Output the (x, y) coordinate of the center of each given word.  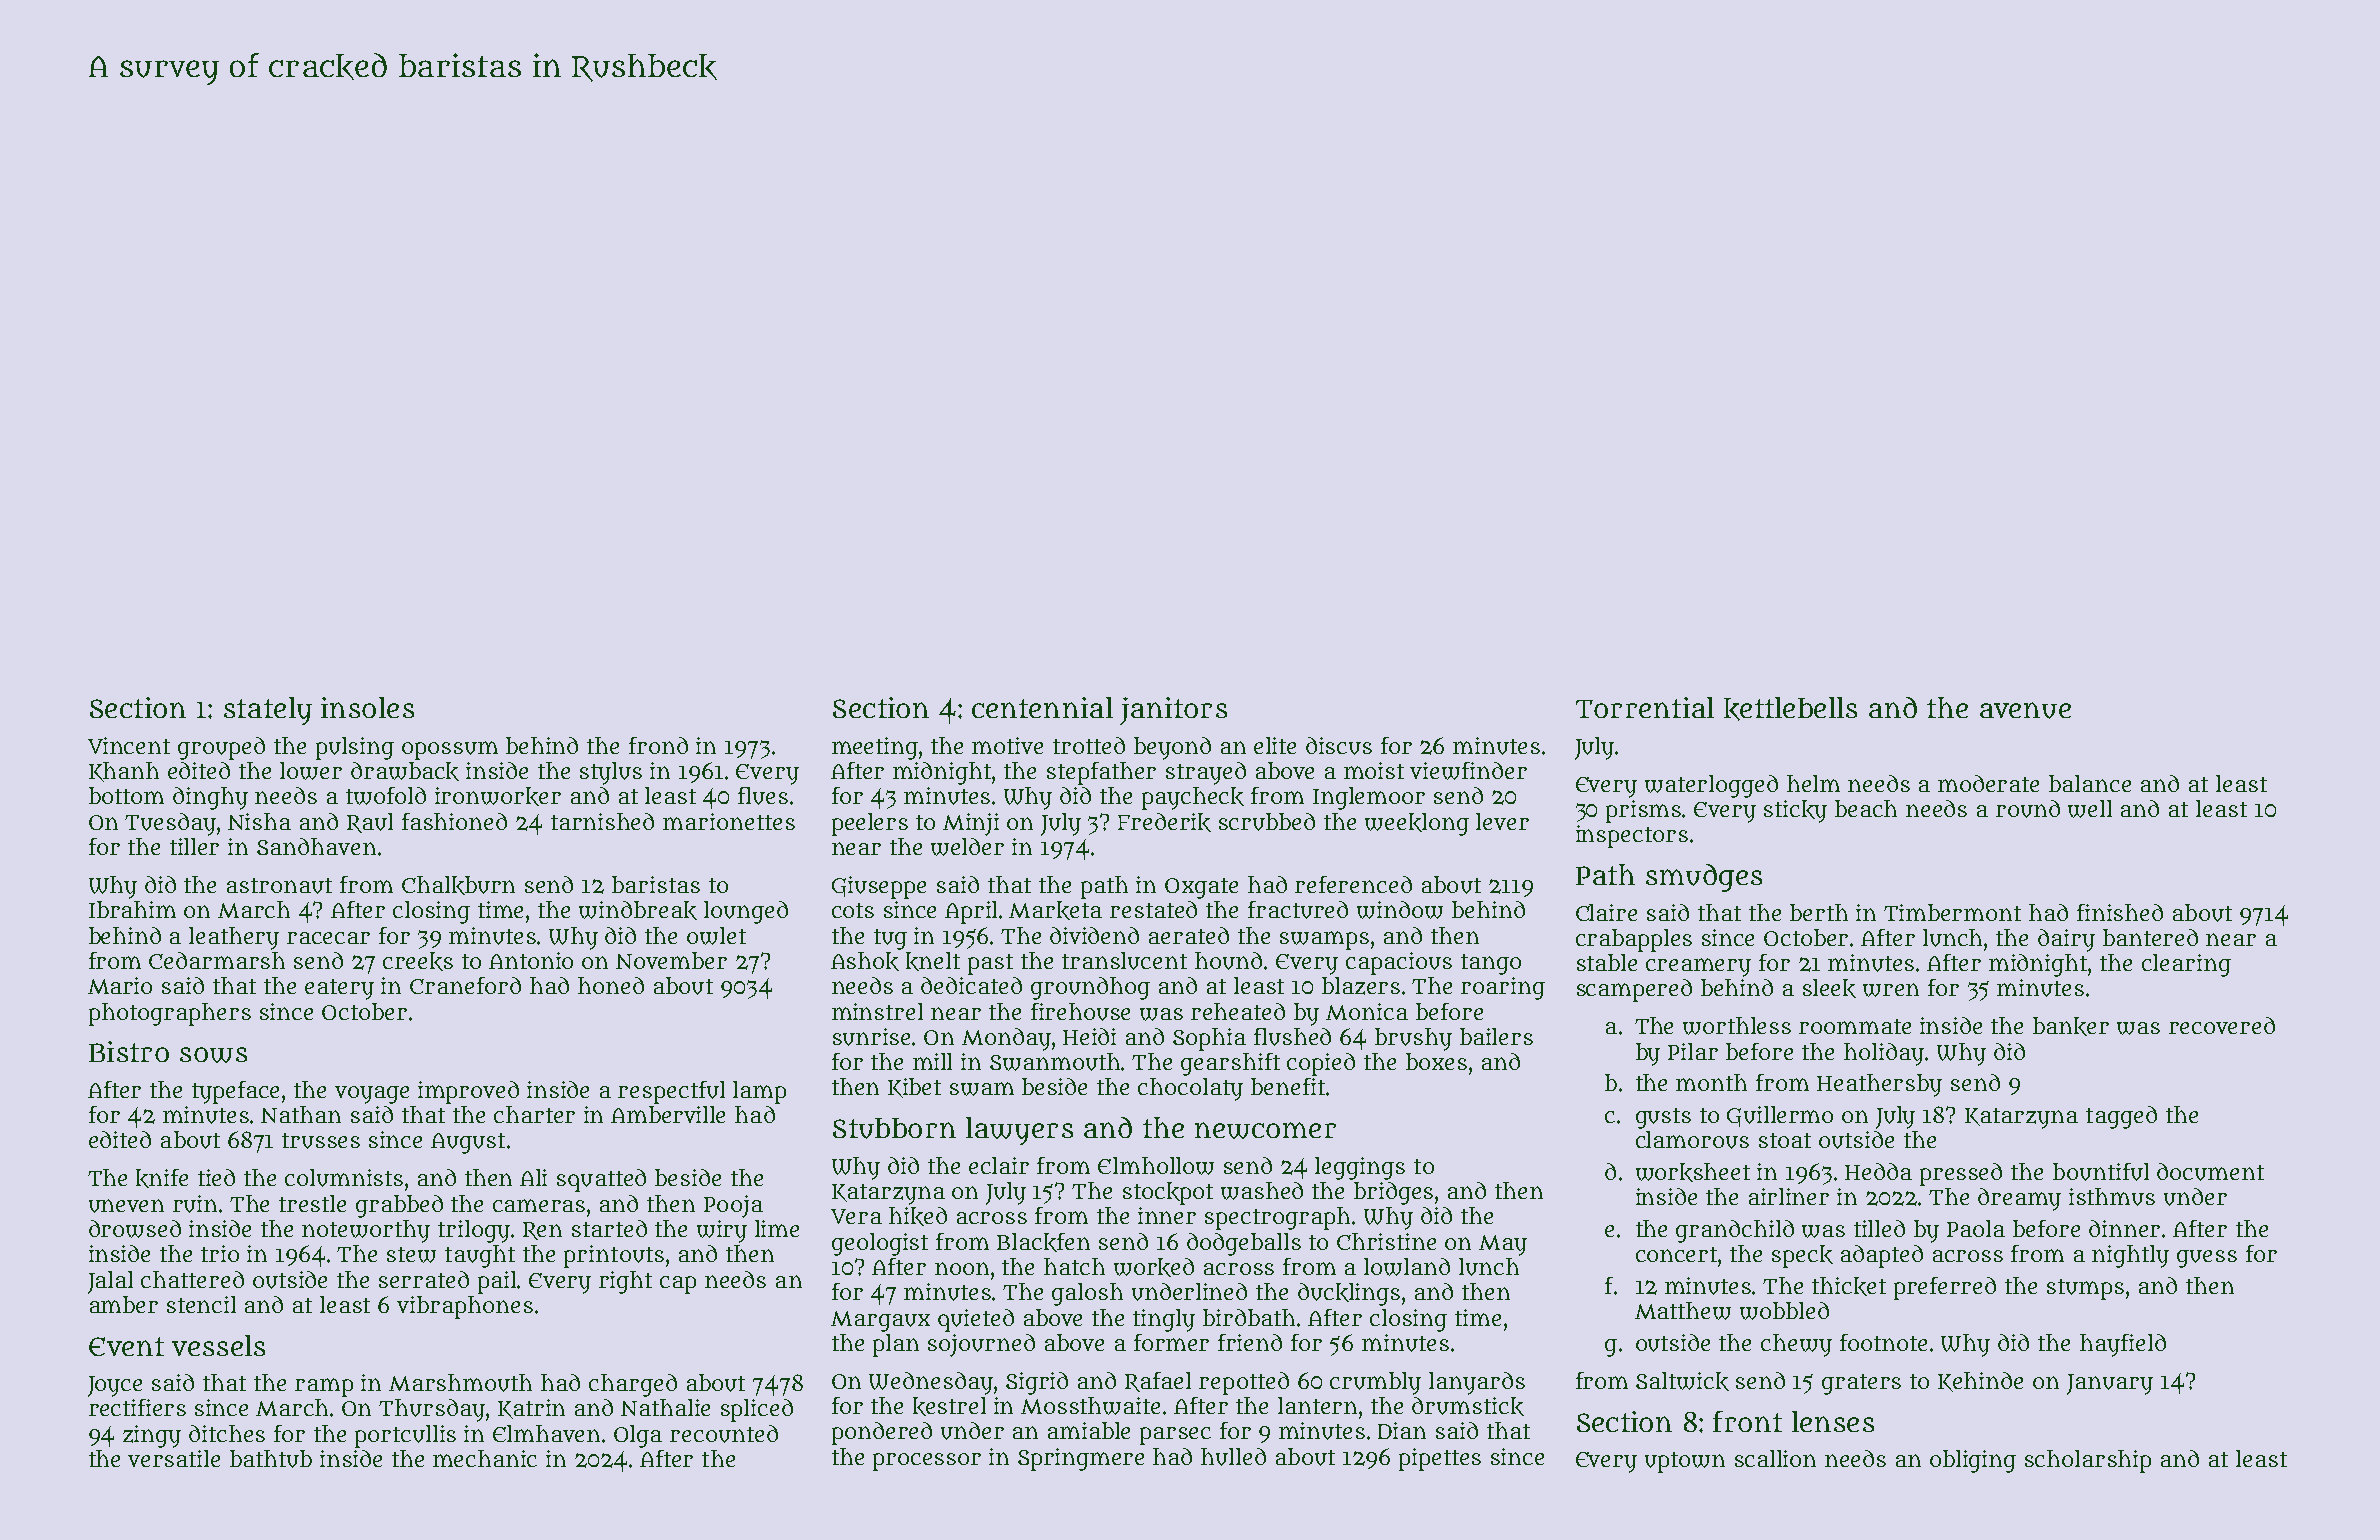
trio (220, 1253)
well (2090, 809)
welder (967, 847)
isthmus (2112, 1197)
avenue (2025, 710)
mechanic (485, 1458)
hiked (918, 1216)
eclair (999, 1165)
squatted (601, 1180)
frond (658, 745)
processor (927, 1462)
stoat (1785, 1140)
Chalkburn (458, 885)
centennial (1042, 707)
